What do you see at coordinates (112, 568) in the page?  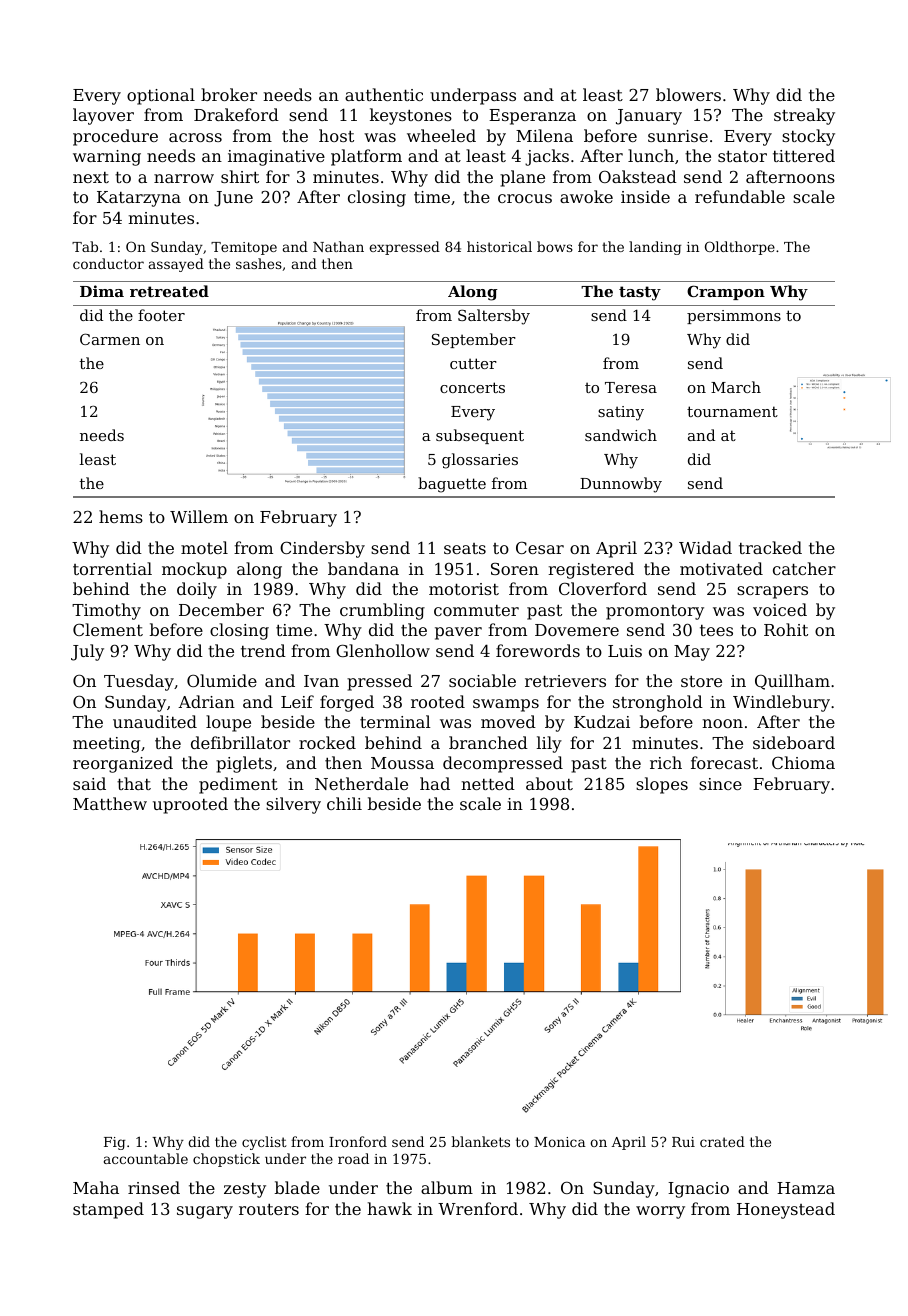 I see `torrential` at bounding box center [112, 568].
